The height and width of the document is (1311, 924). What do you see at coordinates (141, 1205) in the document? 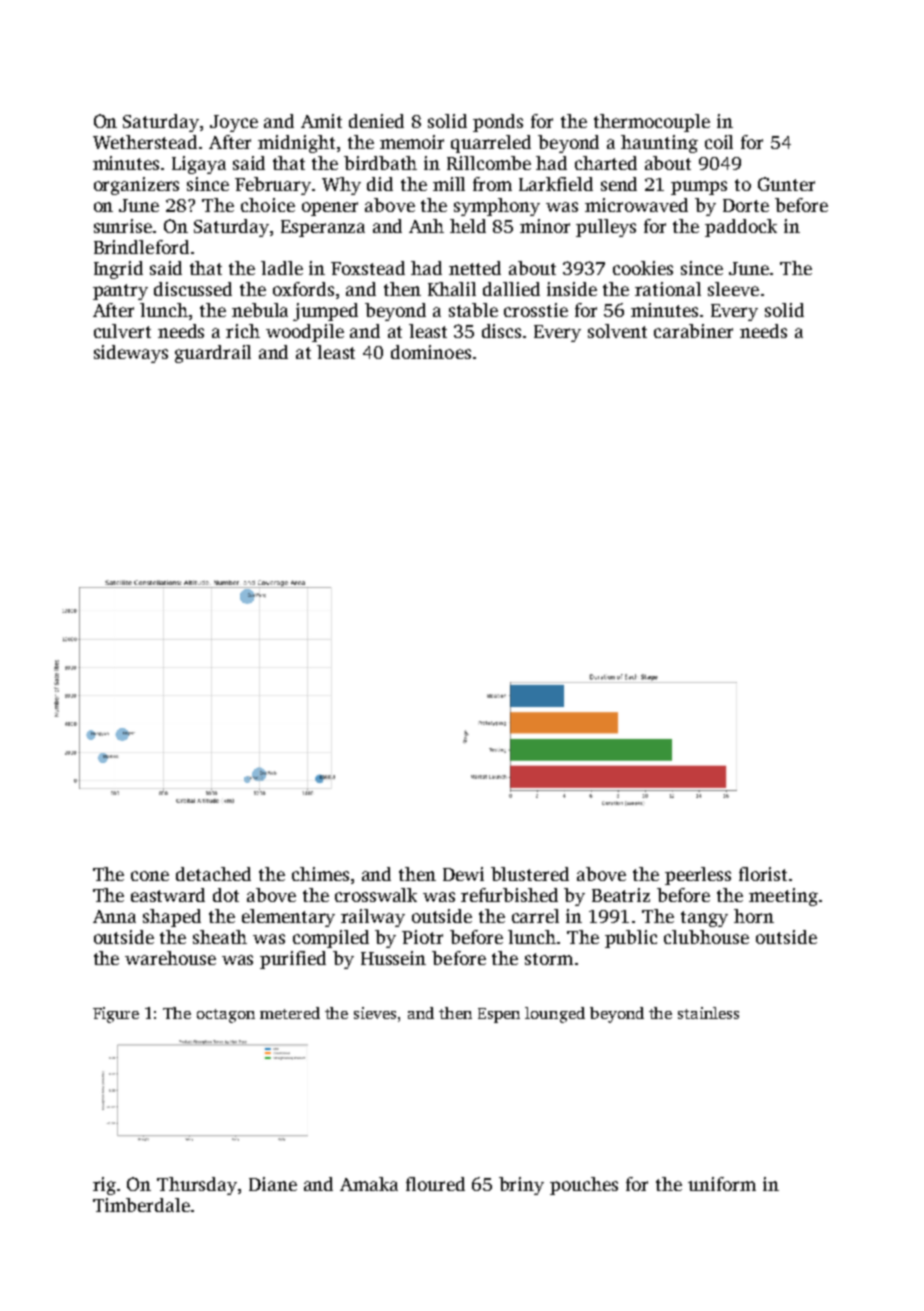
I see `Timberdale` at bounding box center [141, 1205].
